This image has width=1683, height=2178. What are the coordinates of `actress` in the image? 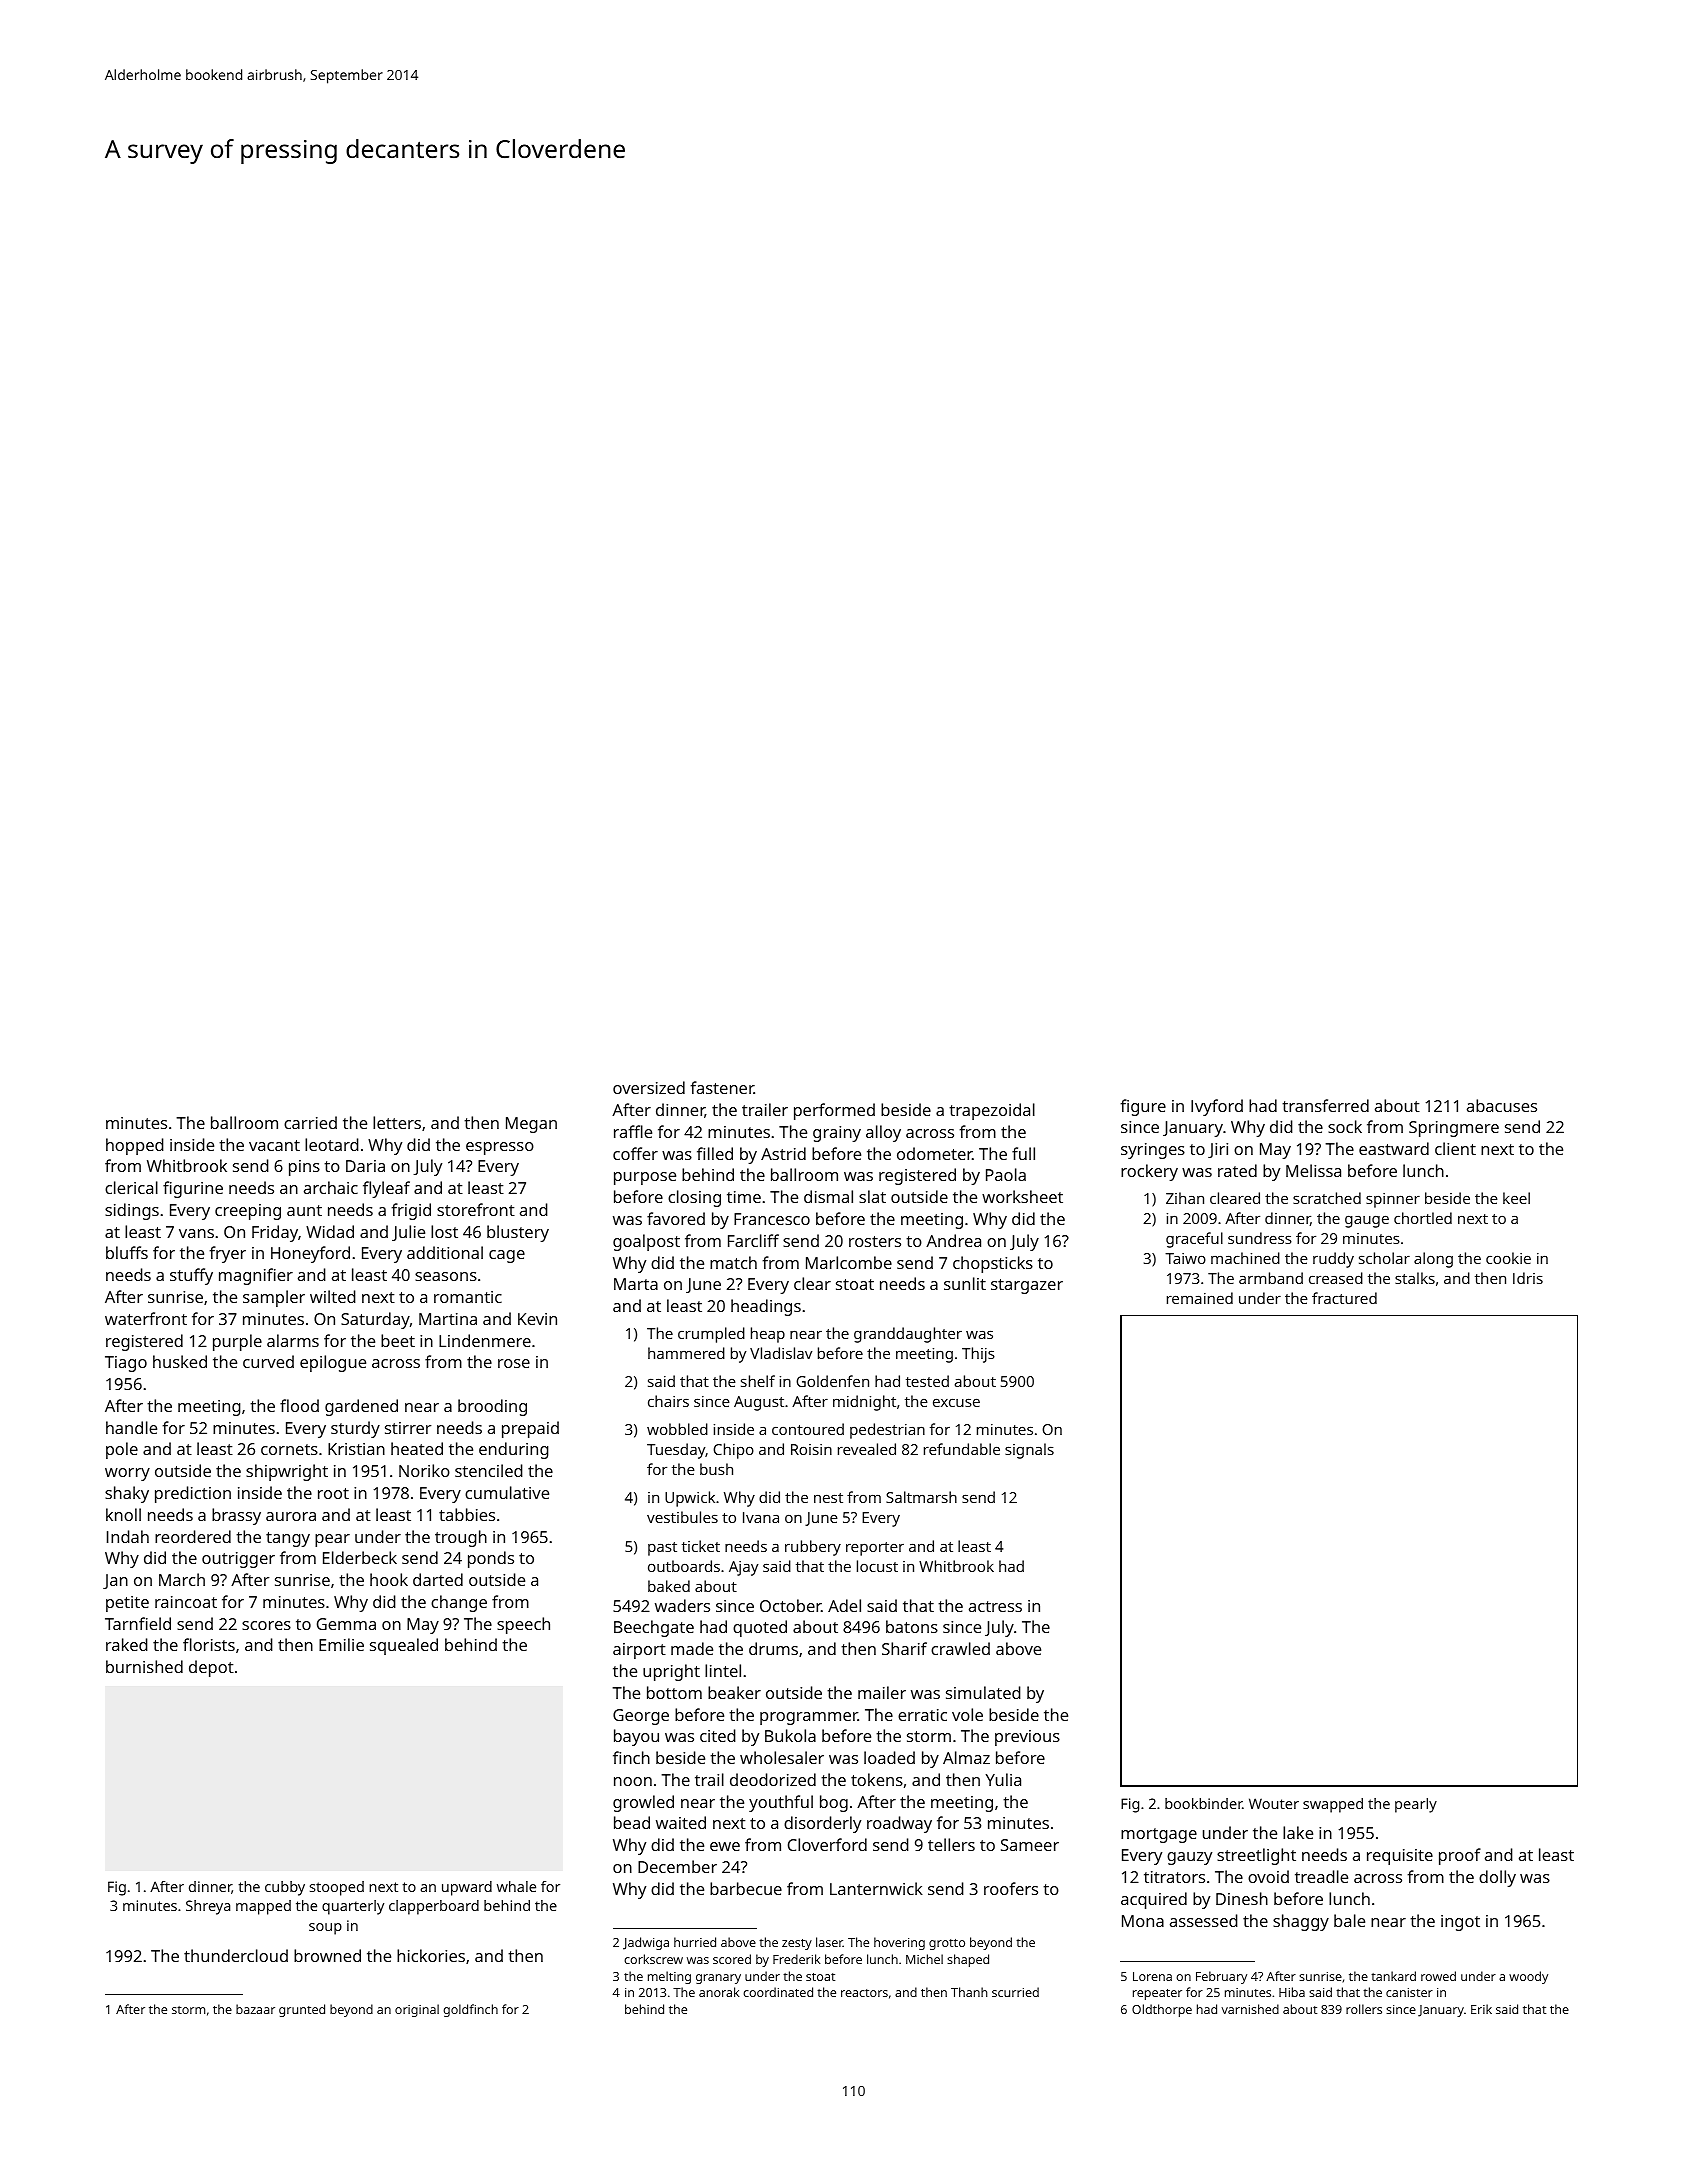 It's located at (995, 1606).
